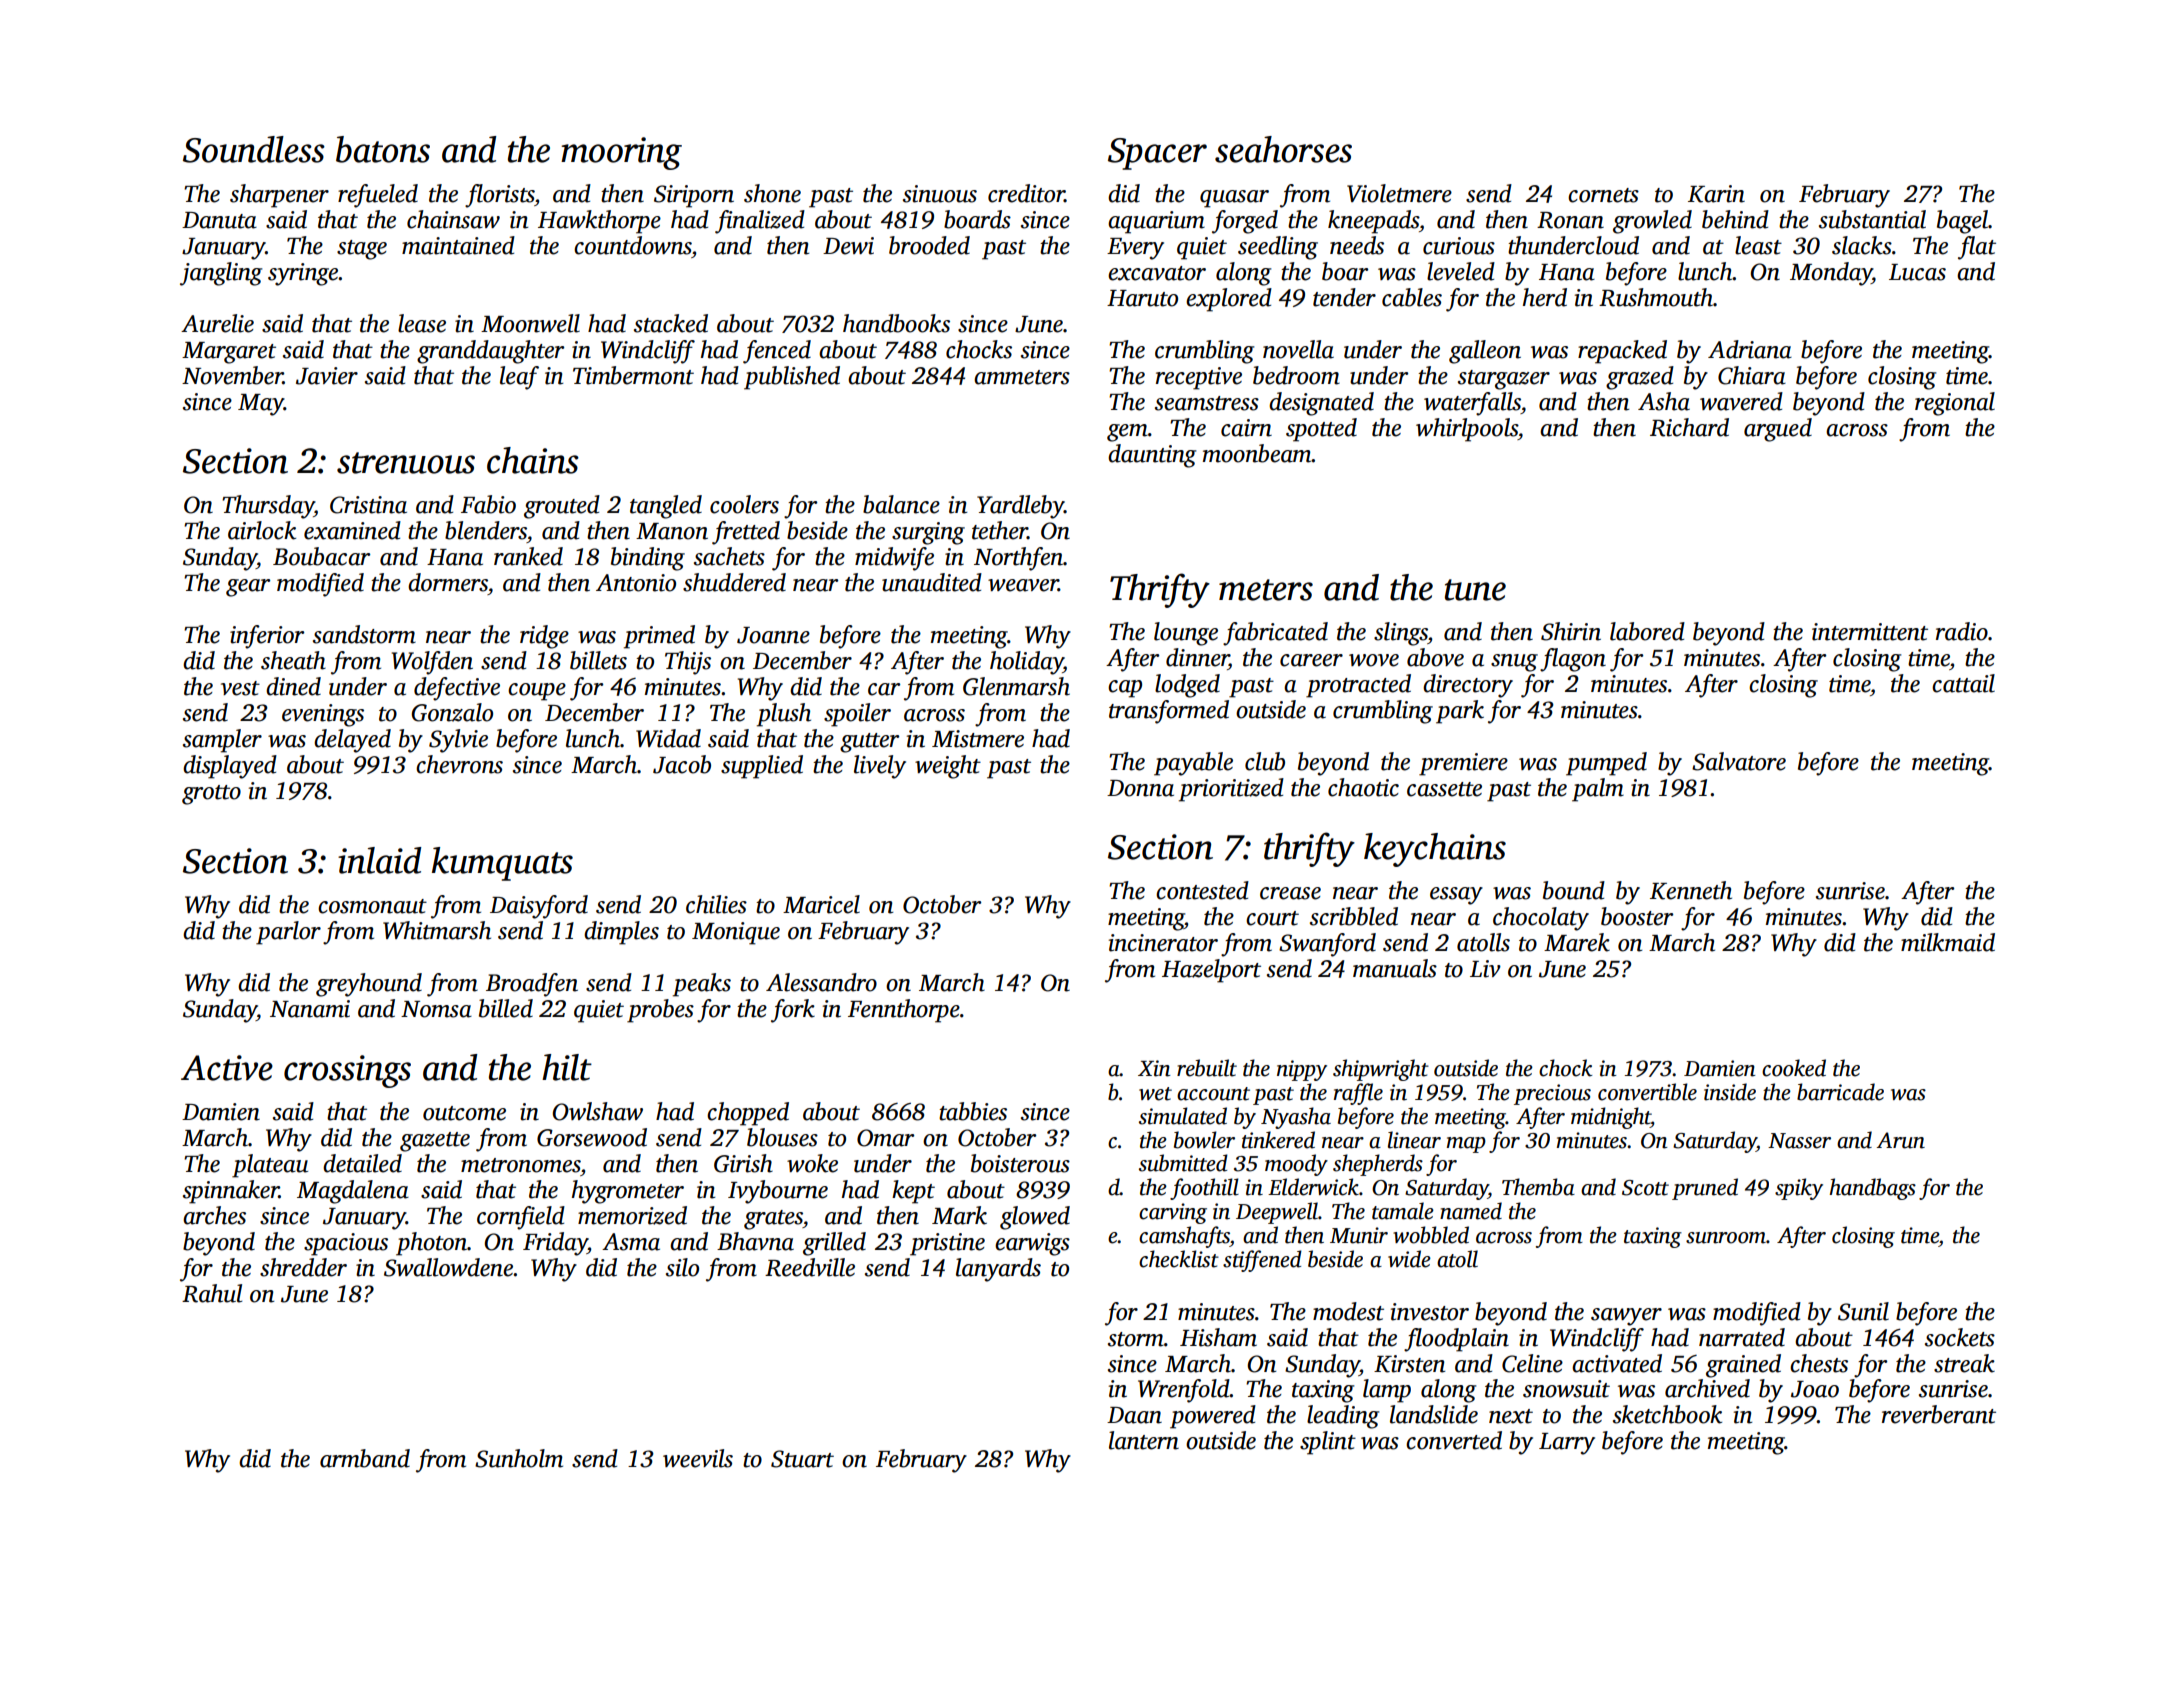  I want to click on supplied, so click(762, 767).
